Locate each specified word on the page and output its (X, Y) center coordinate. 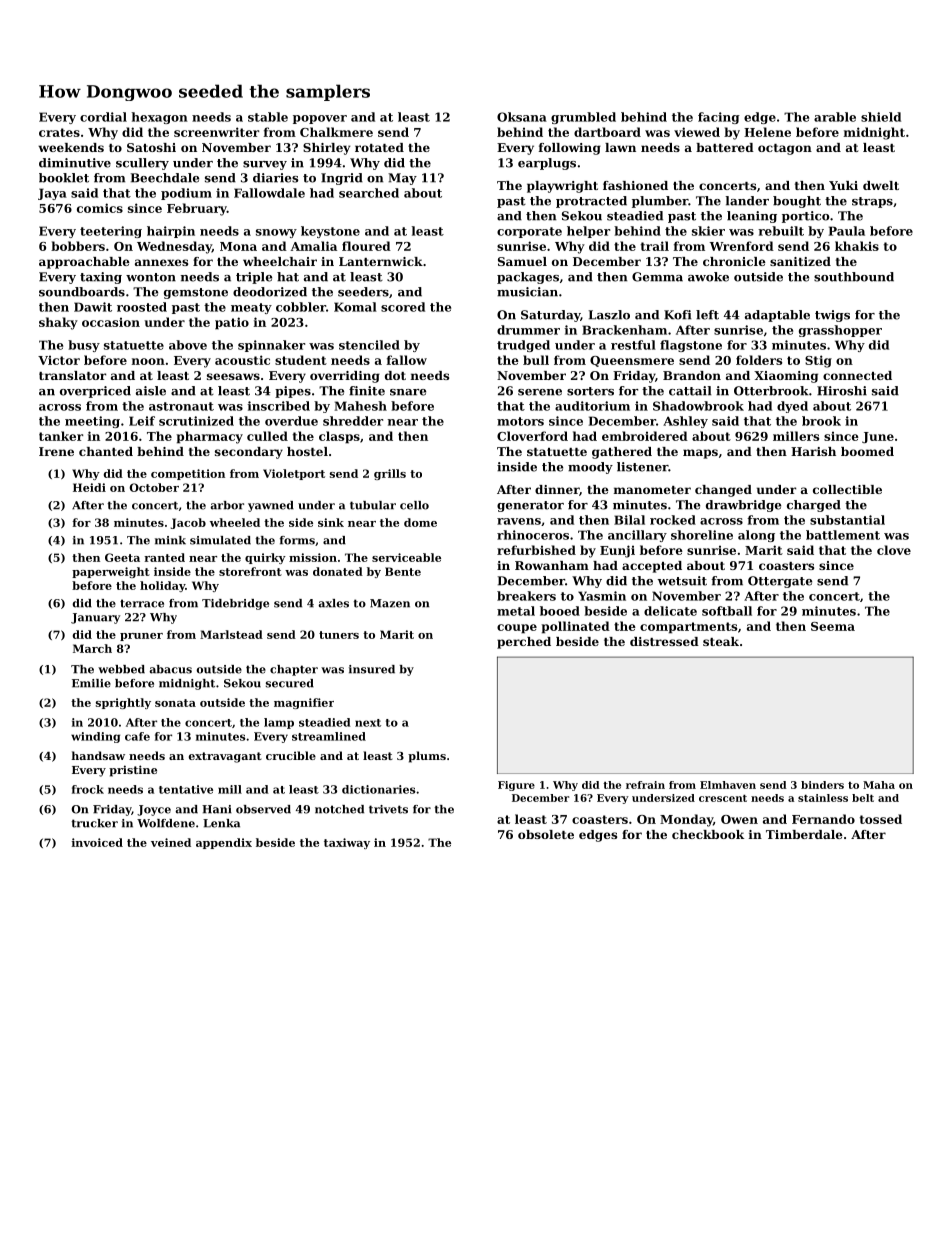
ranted (164, 557)
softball (727, 611)
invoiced (97, 842)
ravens (519, 521)
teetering (111, 232)
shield (881, 117)
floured (366, 246)
